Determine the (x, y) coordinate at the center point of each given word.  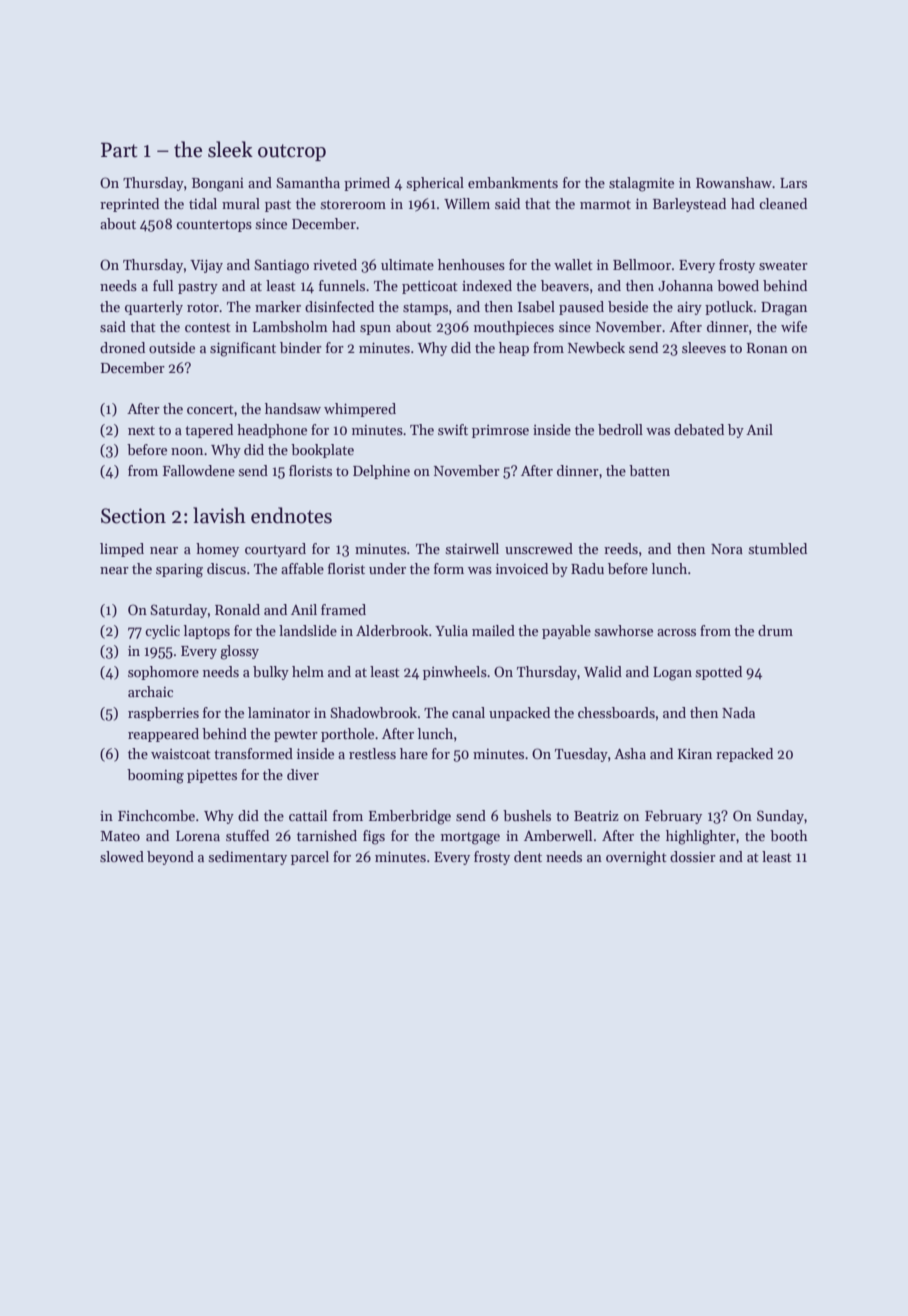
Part (119, 150)
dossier (693, 856)
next (141, 430)
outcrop (292, 152)
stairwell (472, 548)
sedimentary (247, 858)
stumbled (777, 548)
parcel (310, 858)
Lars (793, 183)
